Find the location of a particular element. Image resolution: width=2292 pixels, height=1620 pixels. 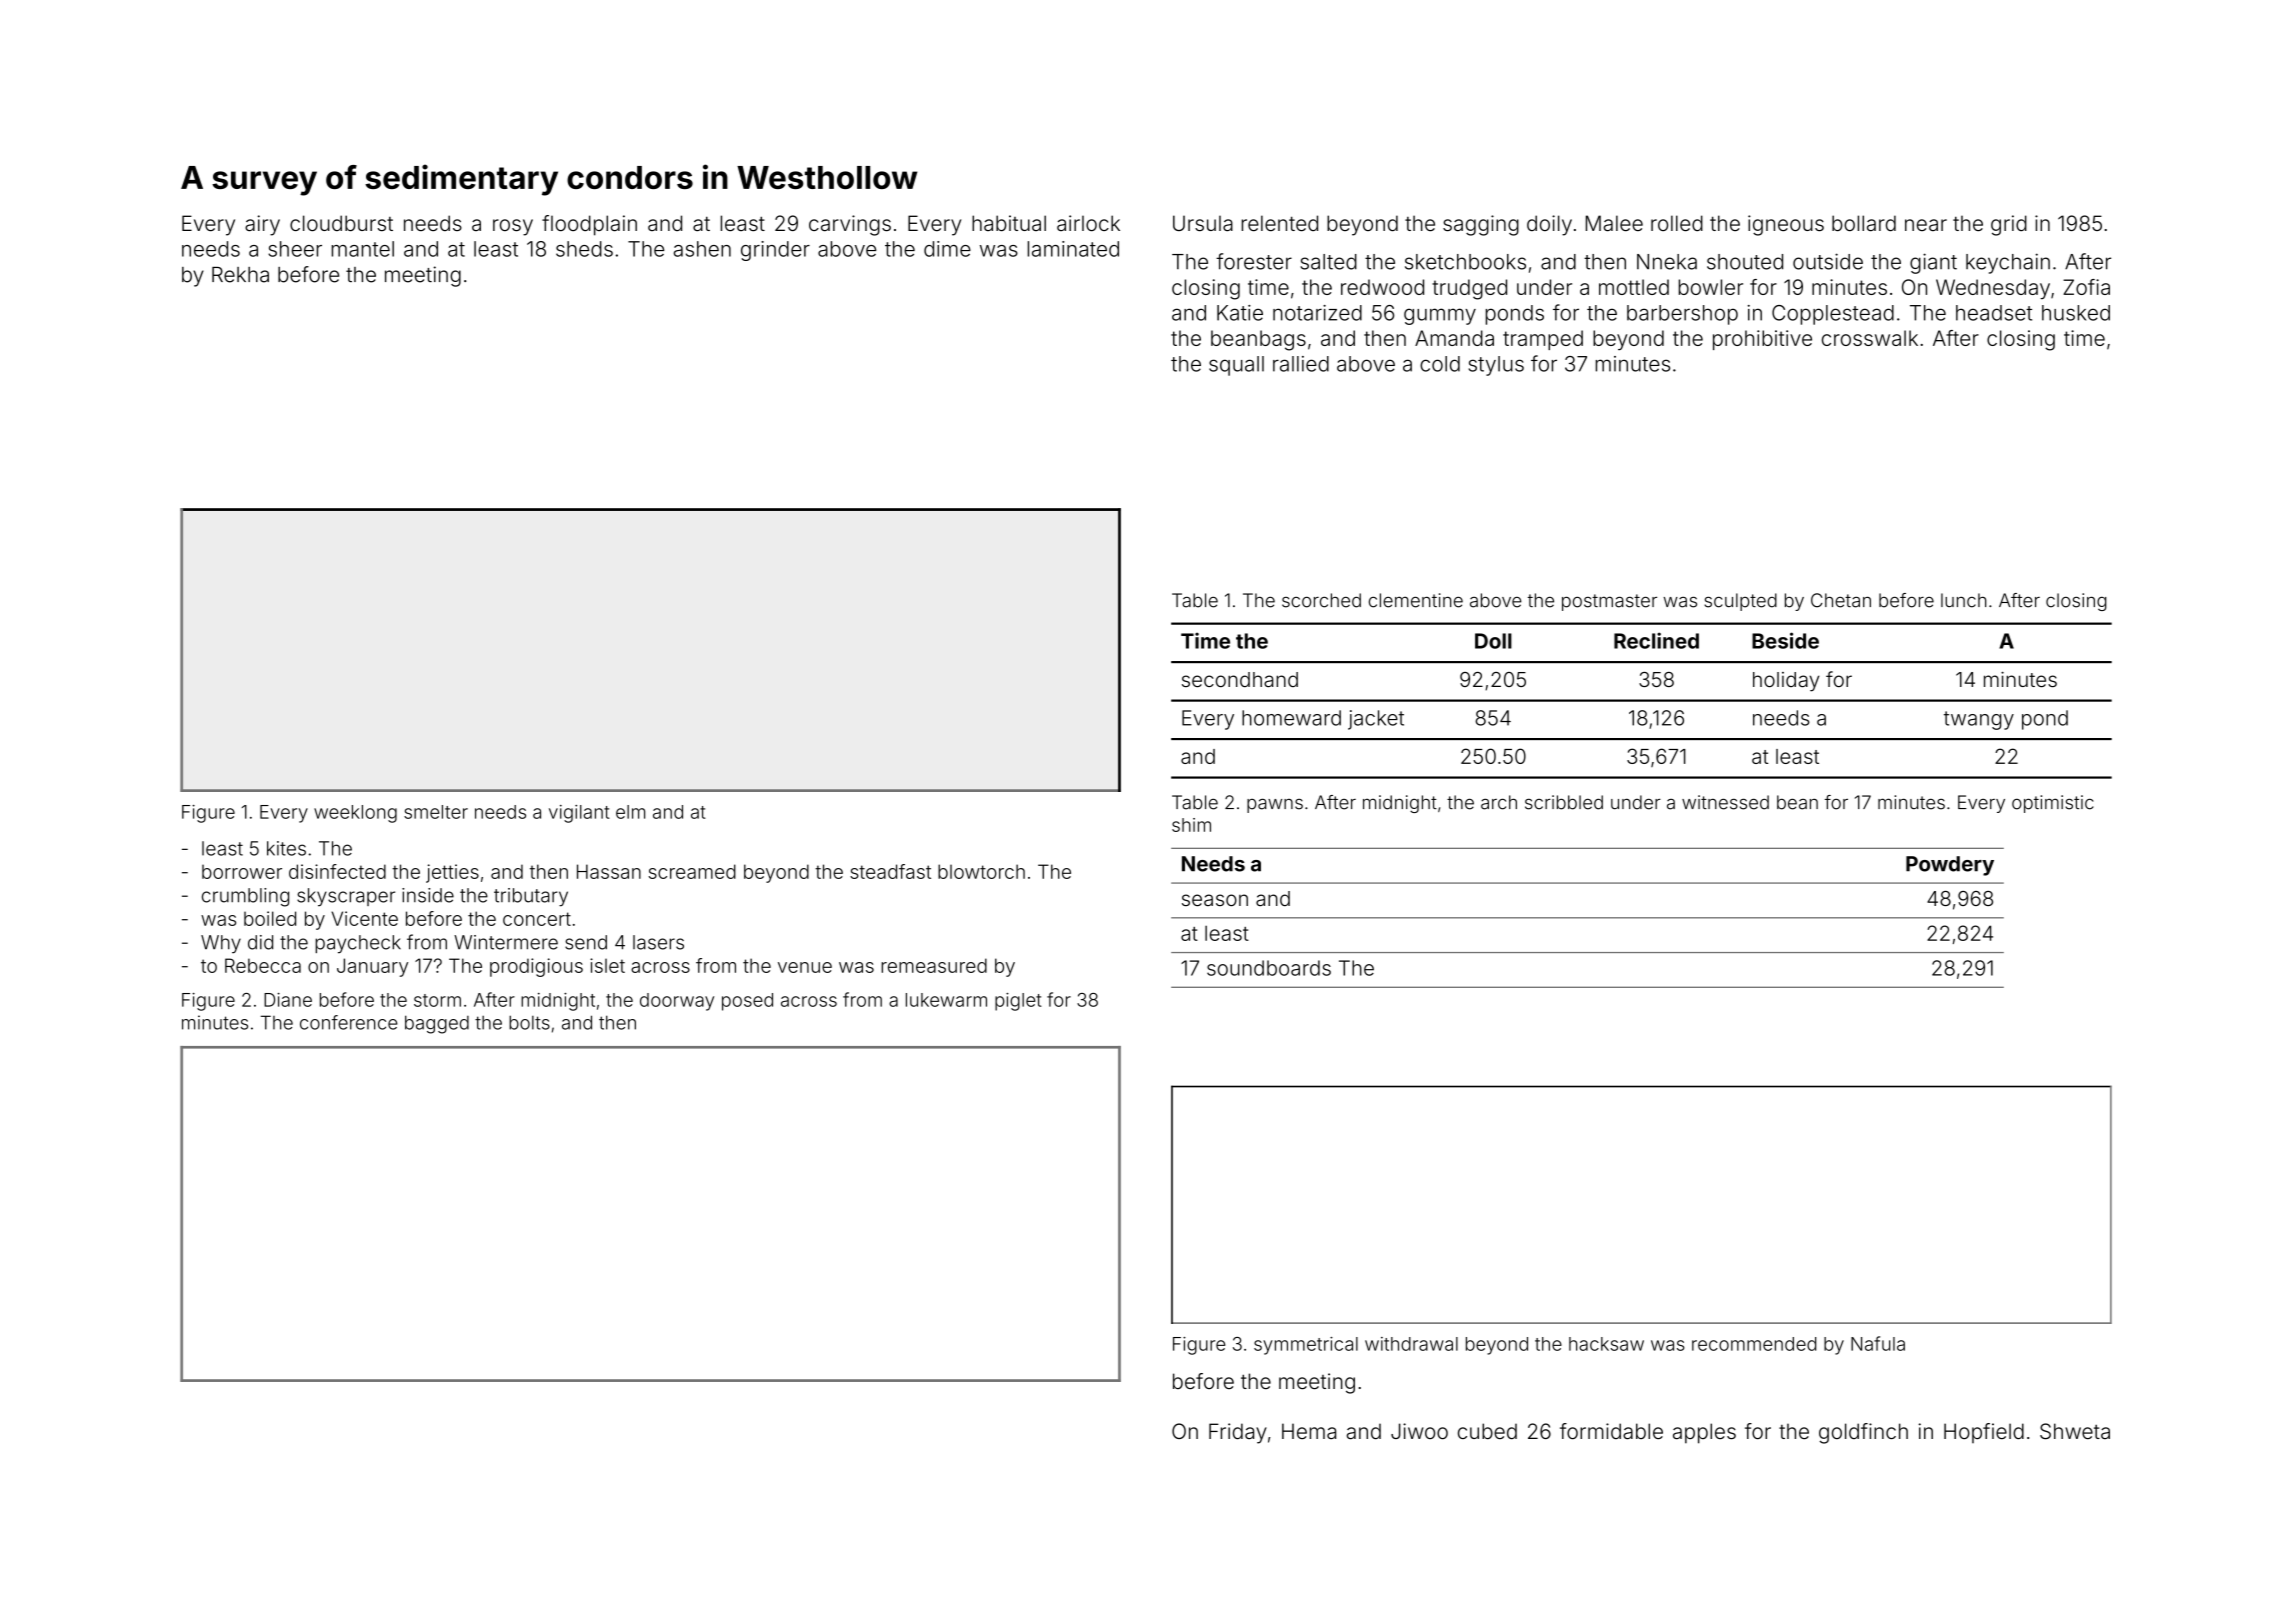

grid is located at coordinates (2009, 225).
